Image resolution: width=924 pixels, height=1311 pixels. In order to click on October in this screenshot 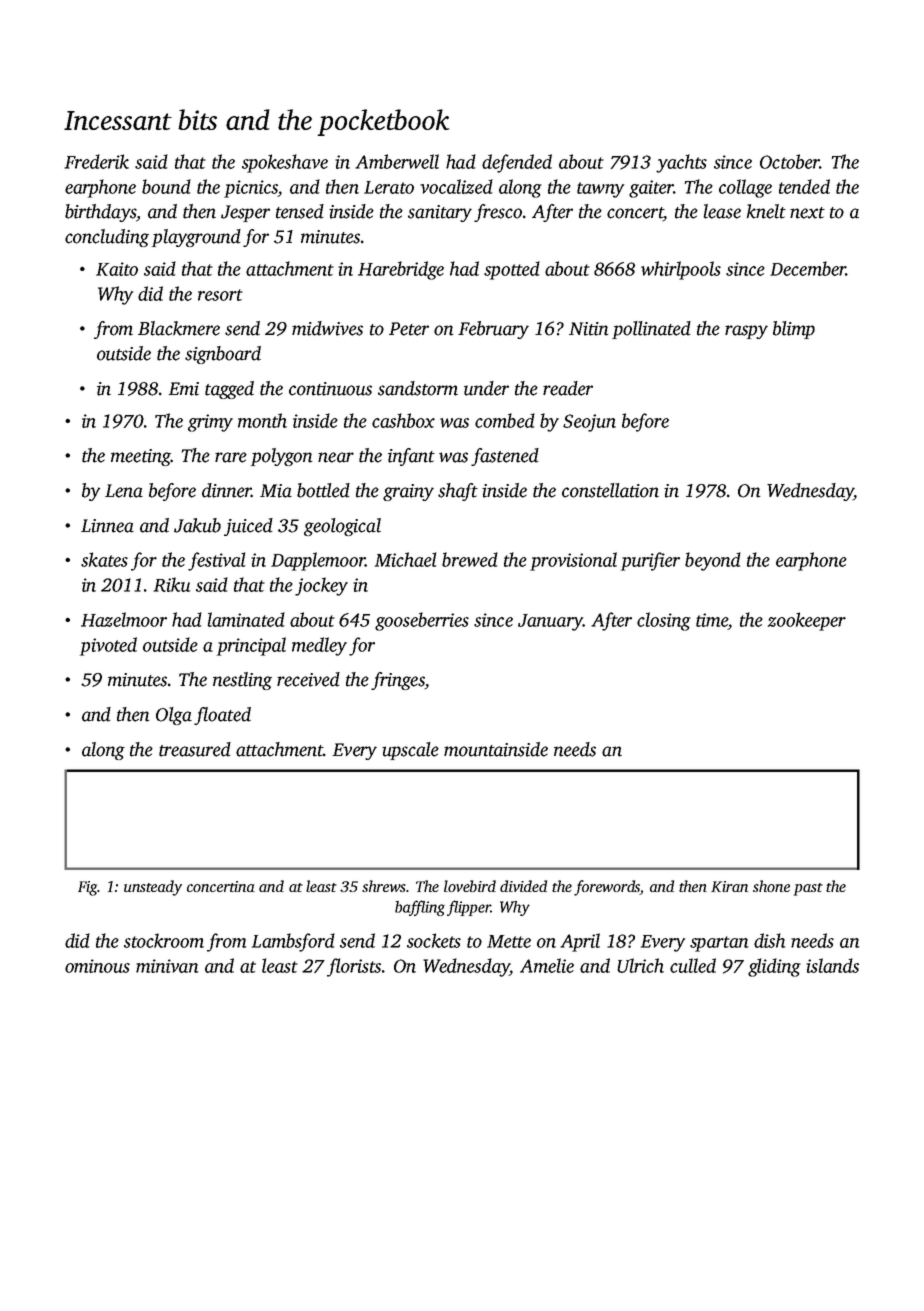, I will do `click(789, 161)`.
